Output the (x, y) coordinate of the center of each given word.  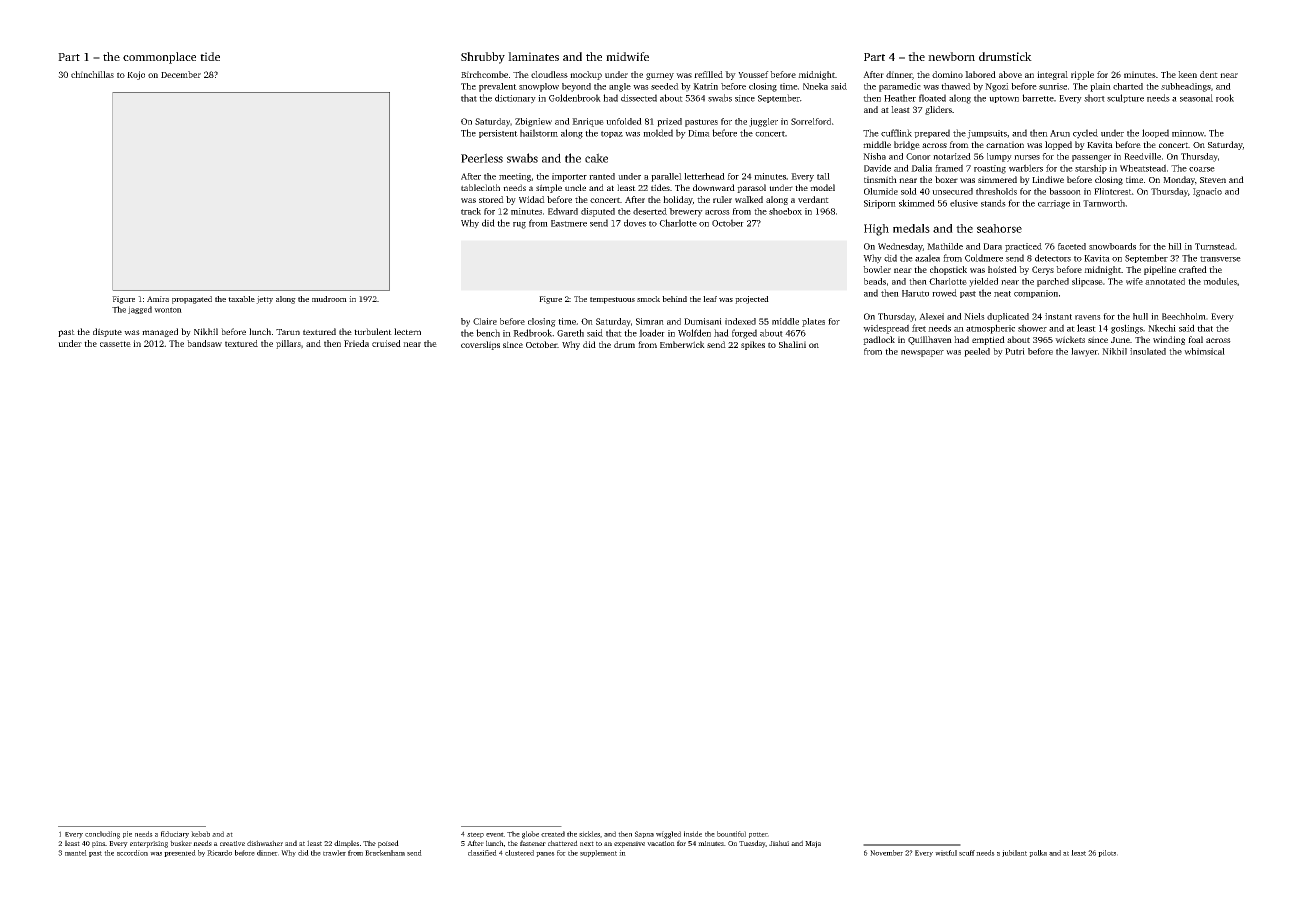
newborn (951, 56)
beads (875, 281)
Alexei (931, 316)
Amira (158, 299)
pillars (288, 344)
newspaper (922, 353)
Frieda (356, 343)
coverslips (480, 345)
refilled (708, 74)
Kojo (136, 75)
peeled (977, 352)
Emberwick (682, 344)
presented (180, 853)
